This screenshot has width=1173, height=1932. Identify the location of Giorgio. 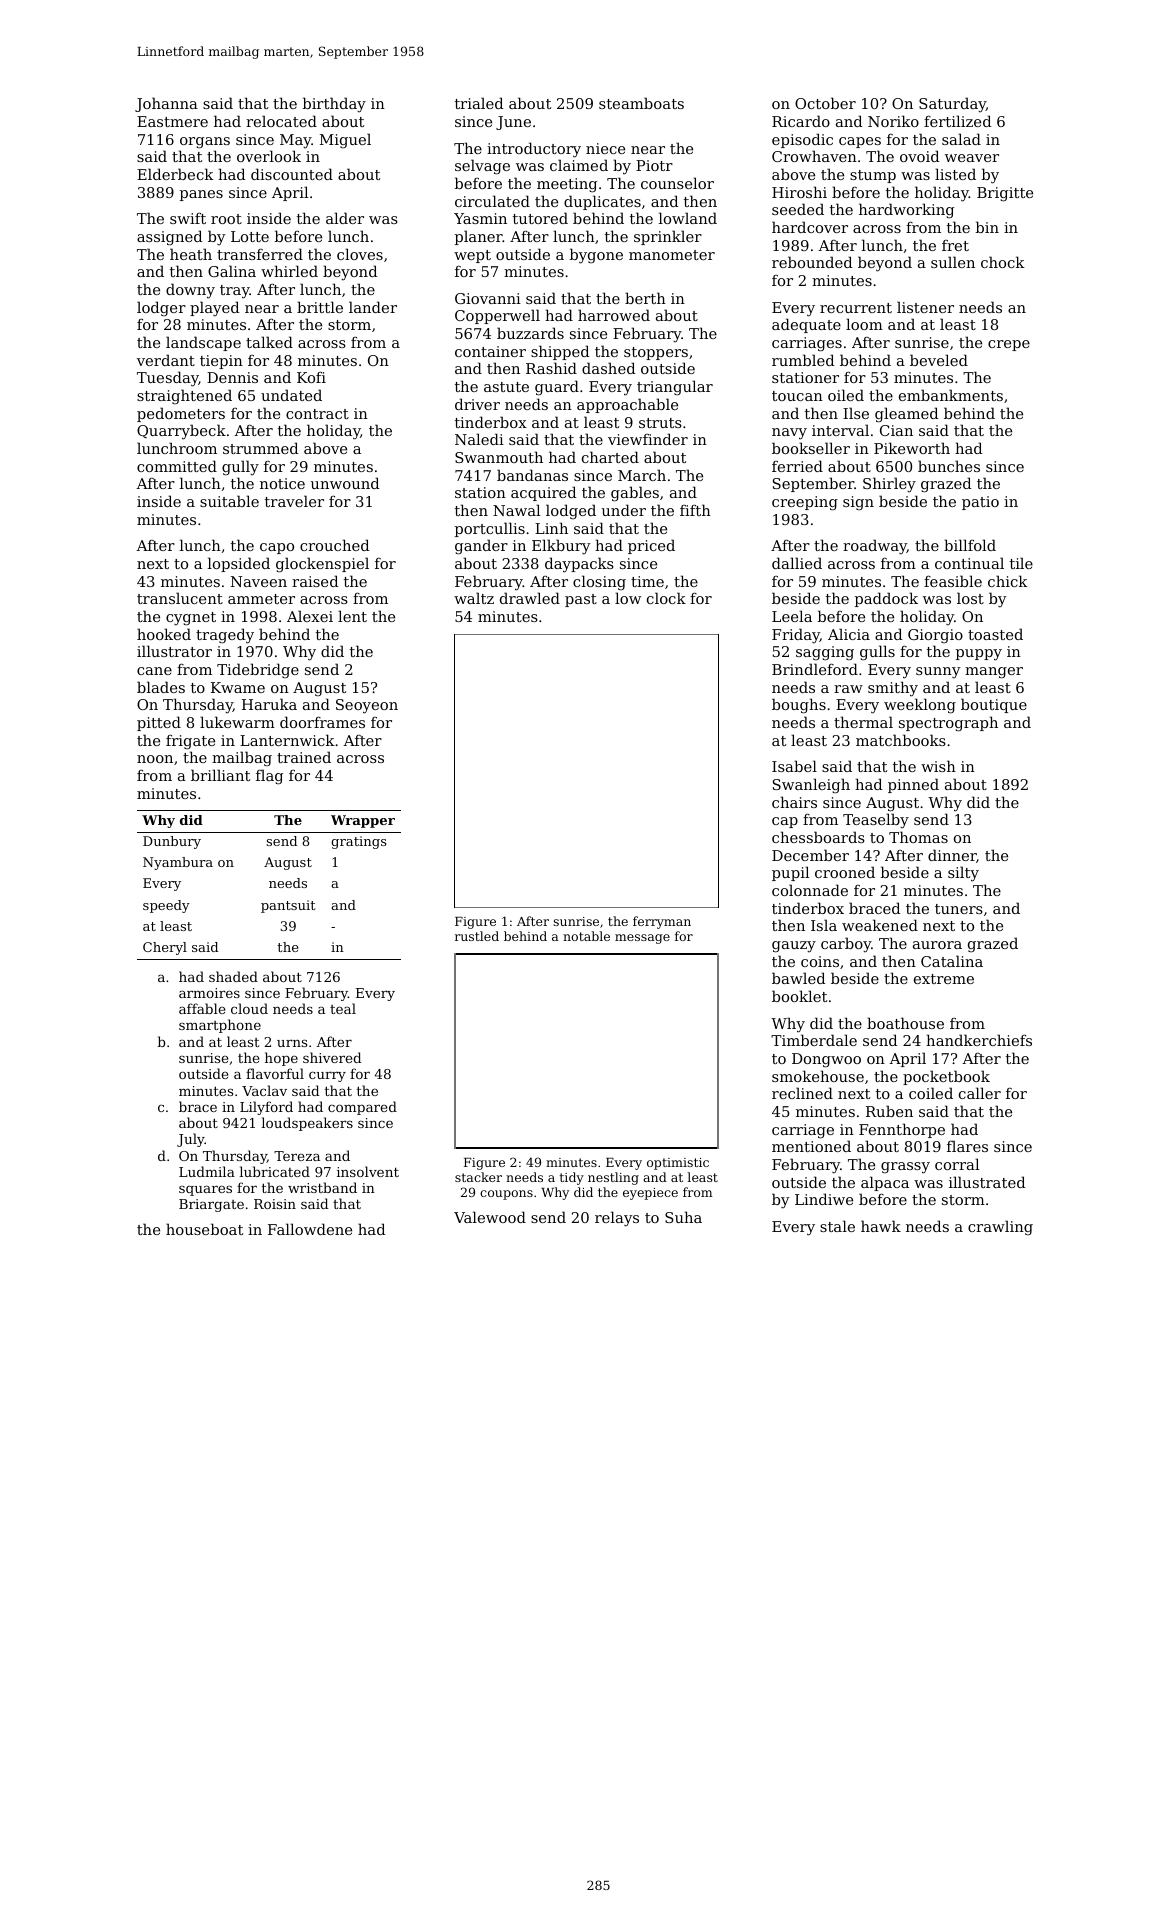
(935, 636).
